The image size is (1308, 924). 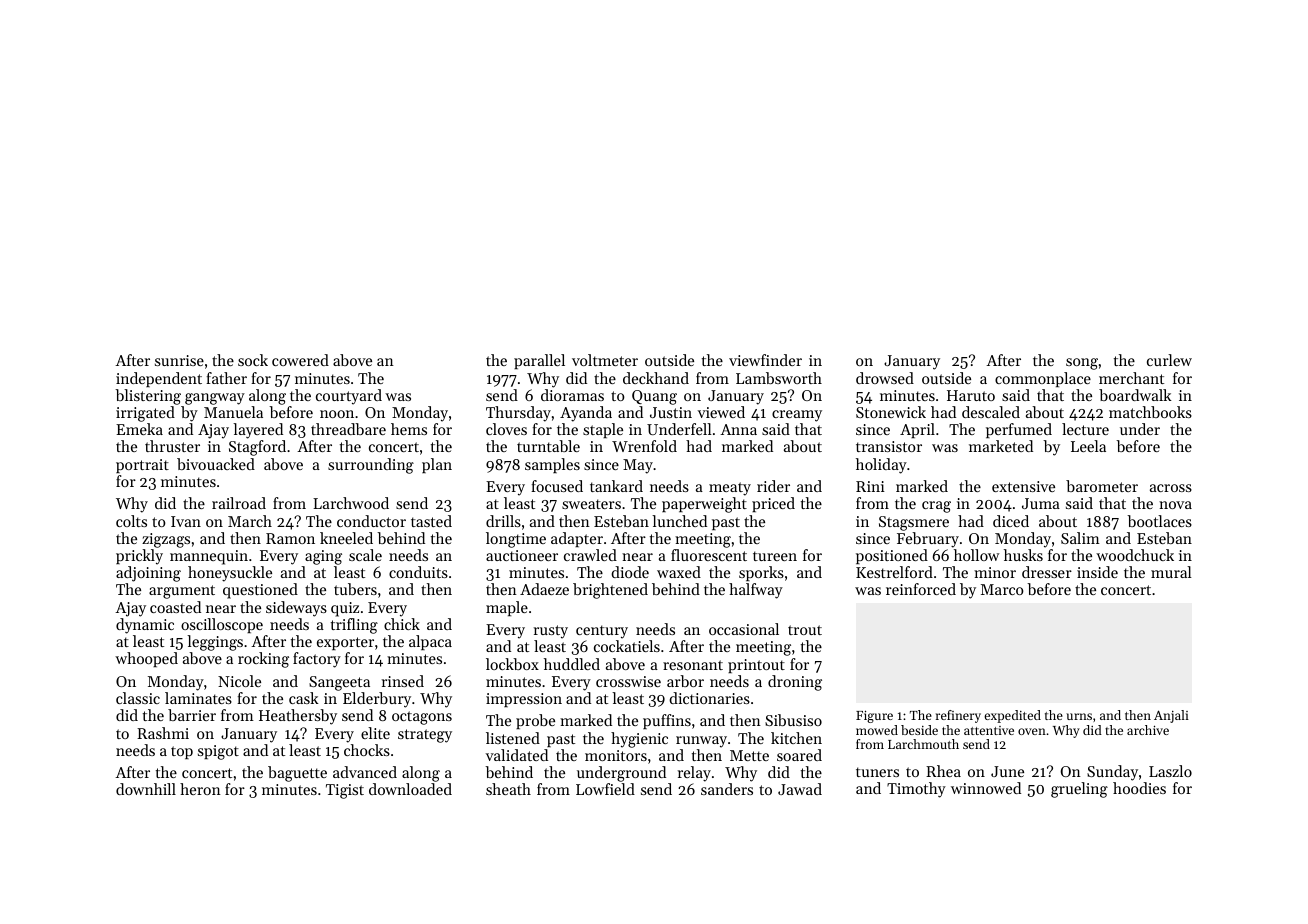 What do you see at coordinates (200, 789) in the image?
I see `heron` at bounding box center [200, 789].
